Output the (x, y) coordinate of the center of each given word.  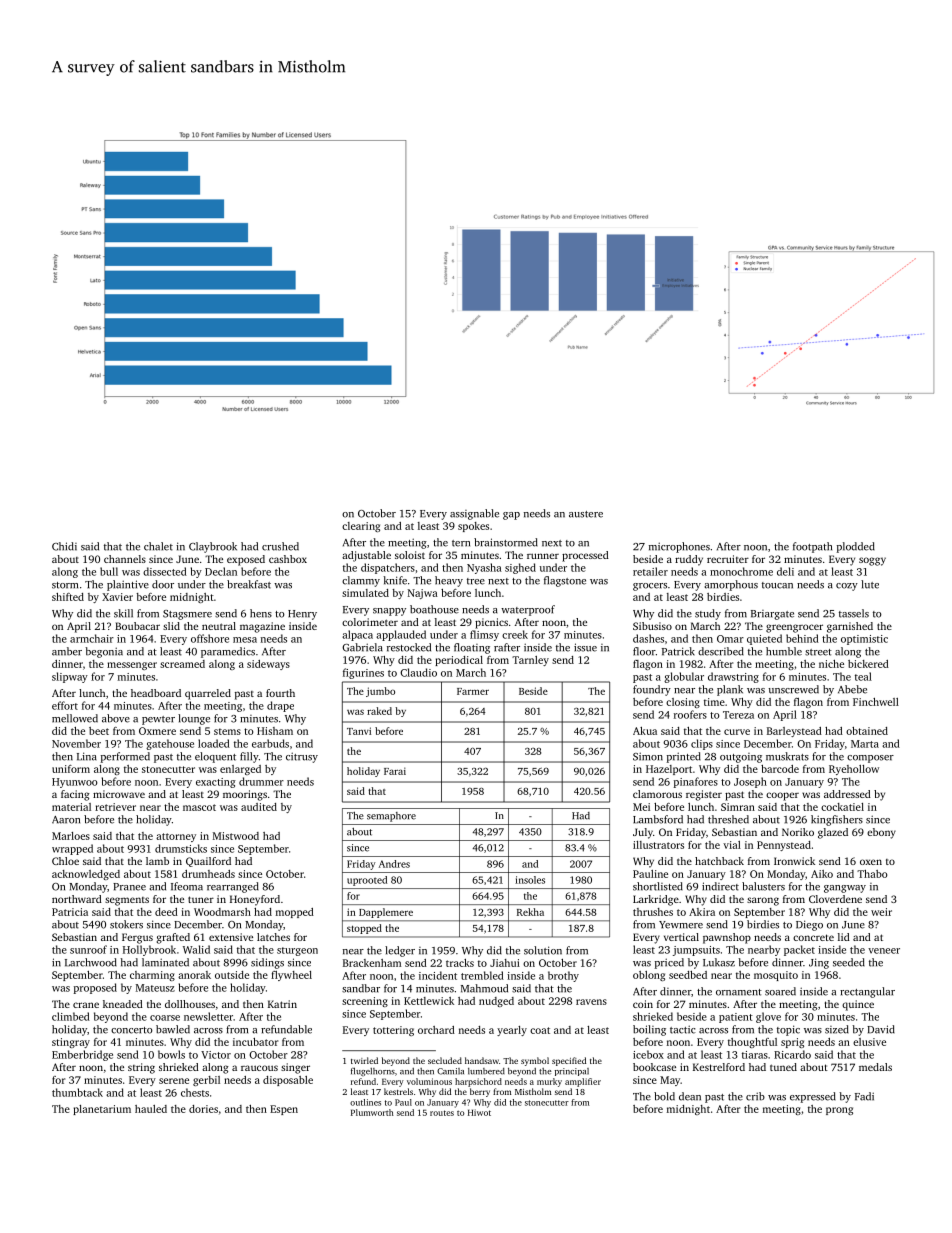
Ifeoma (187, 886)
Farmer (473, 691)
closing (683, 703)
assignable (474, 514)
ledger (400, 951)
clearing (361, 527)
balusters (763, 886)
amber (67, 651)
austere (586, 514)
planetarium (102, 1110)
